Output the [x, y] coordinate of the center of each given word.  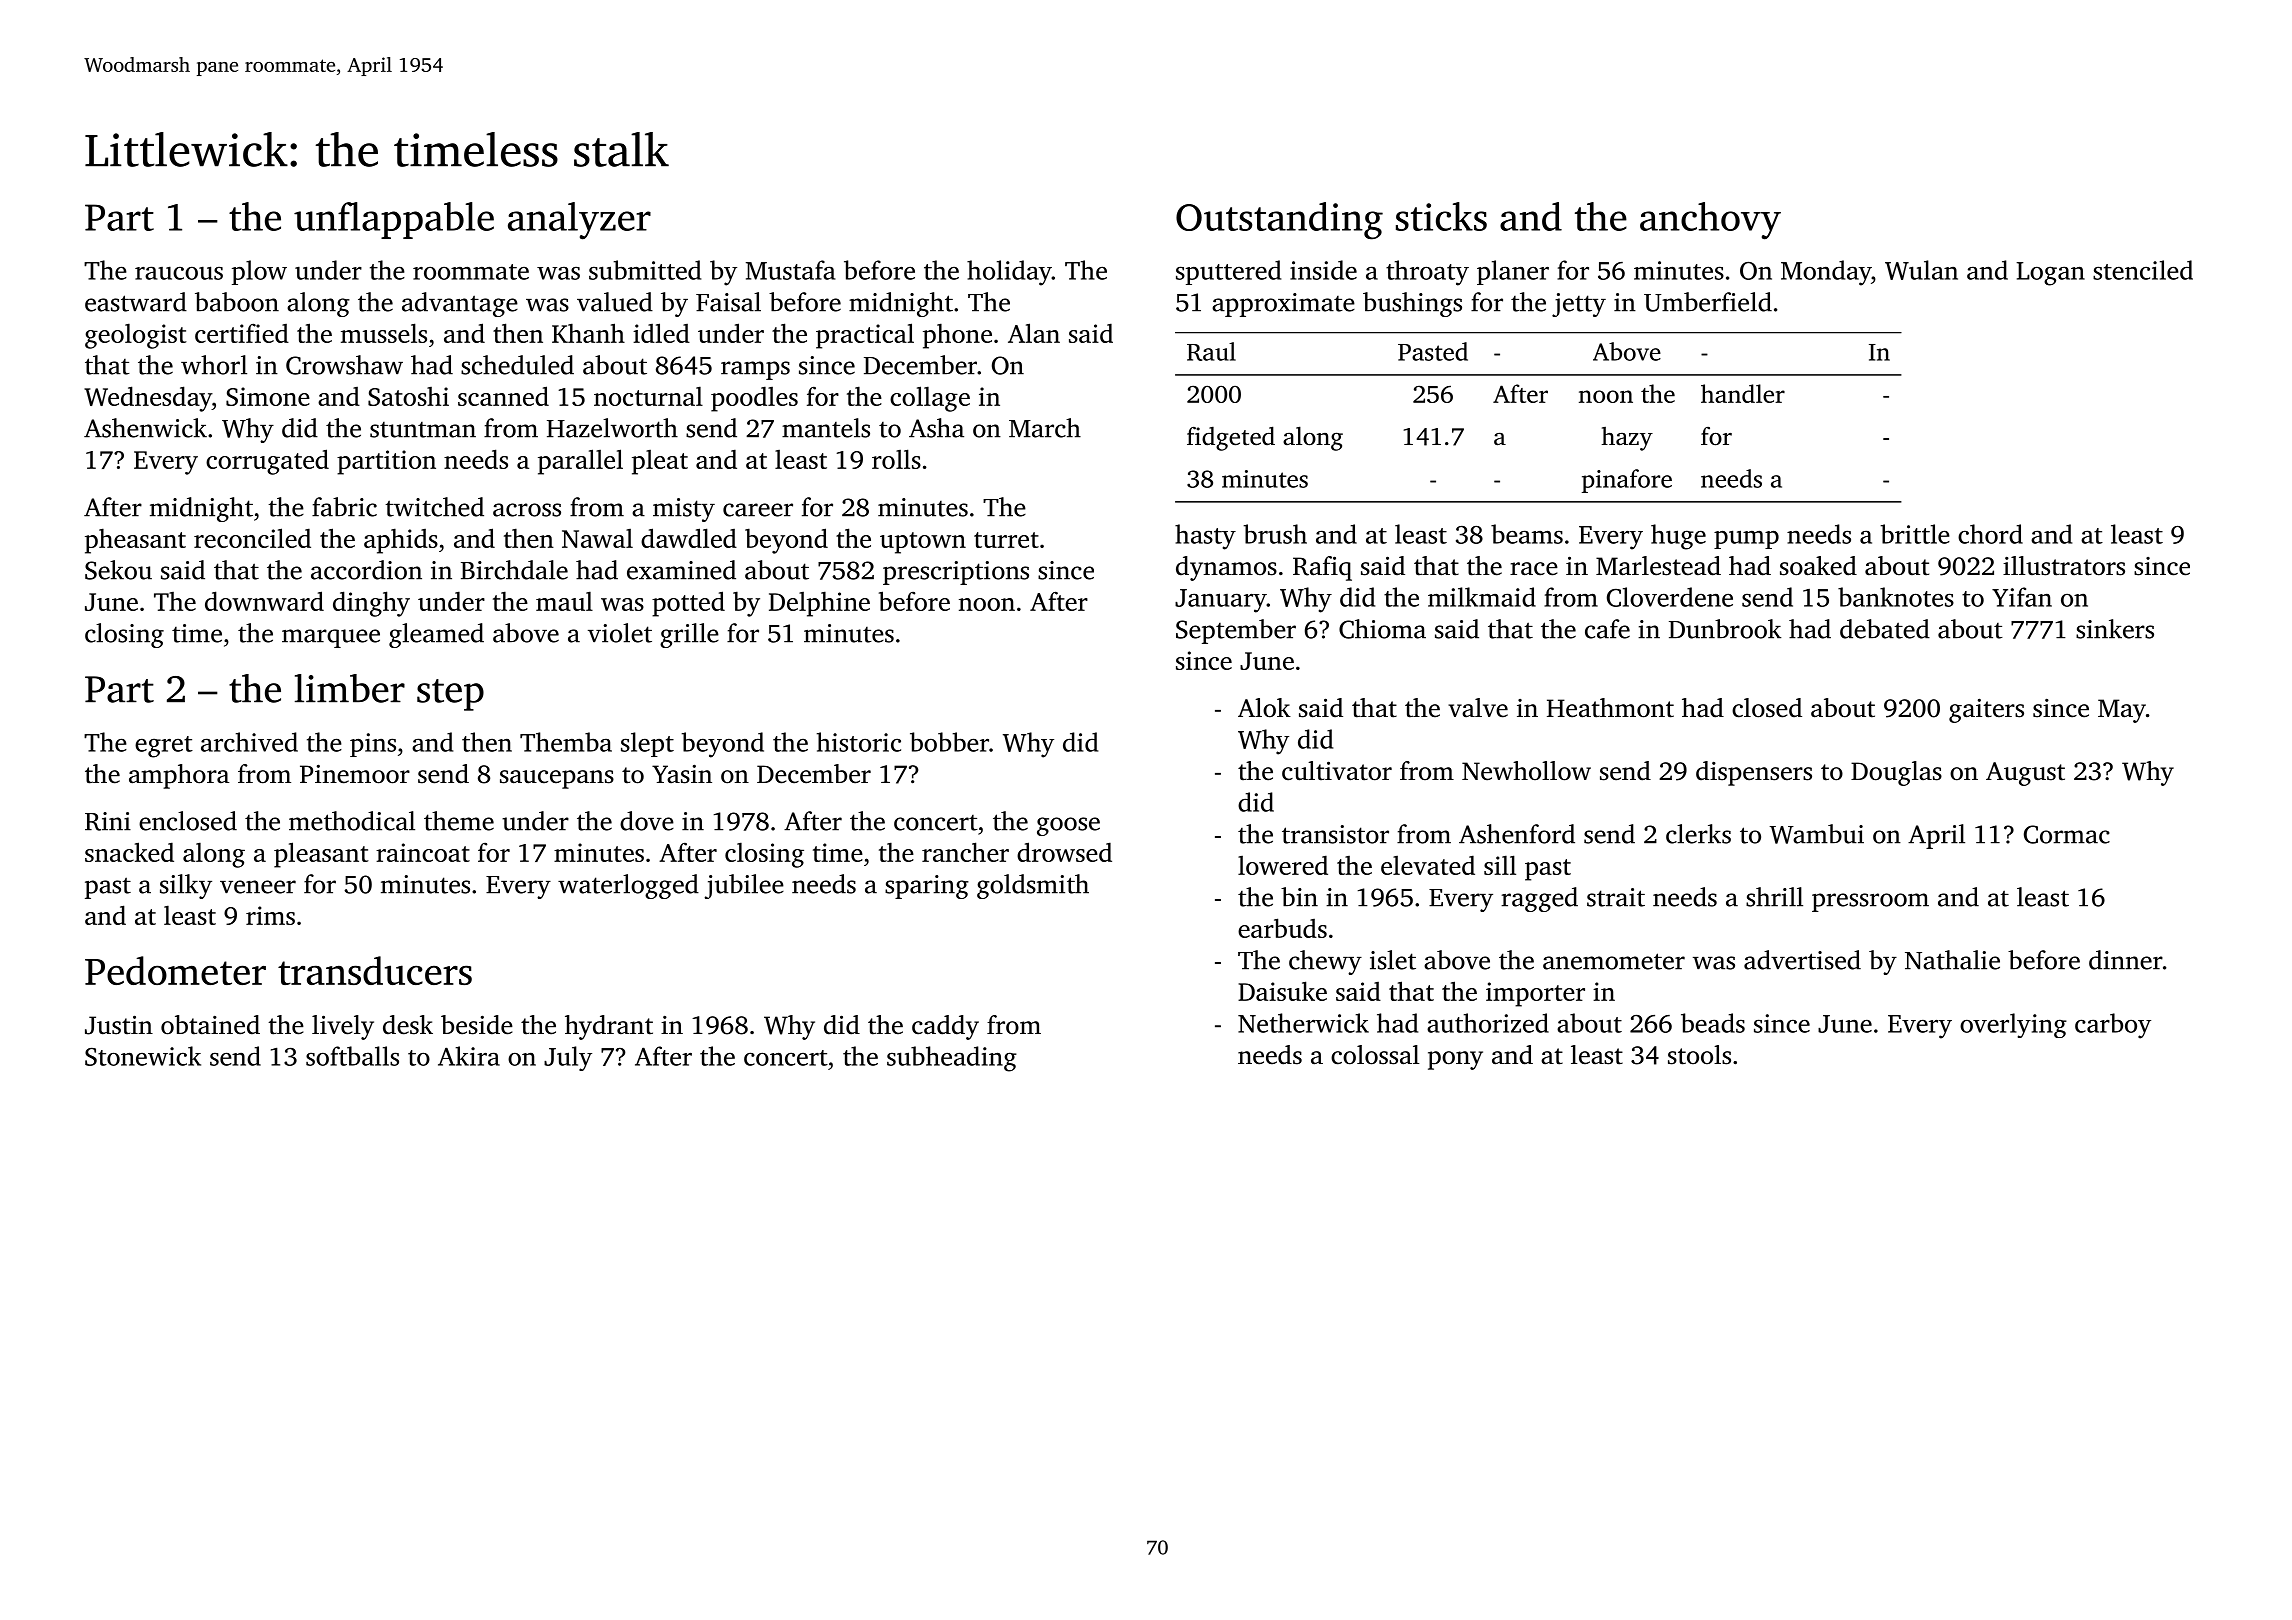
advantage [460, 304]
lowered [1283, 865]
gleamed [436, 635]
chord [1990, 534]
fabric [344, 507]
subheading [952, 1059]
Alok [1264, 708]
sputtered [1228, 272]
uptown [923, 543]
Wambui [1816, 834]
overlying [2013, 1025]
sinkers [2115, 629]
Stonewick [143, 1056]
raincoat [423, 852]
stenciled [2143, 270]
